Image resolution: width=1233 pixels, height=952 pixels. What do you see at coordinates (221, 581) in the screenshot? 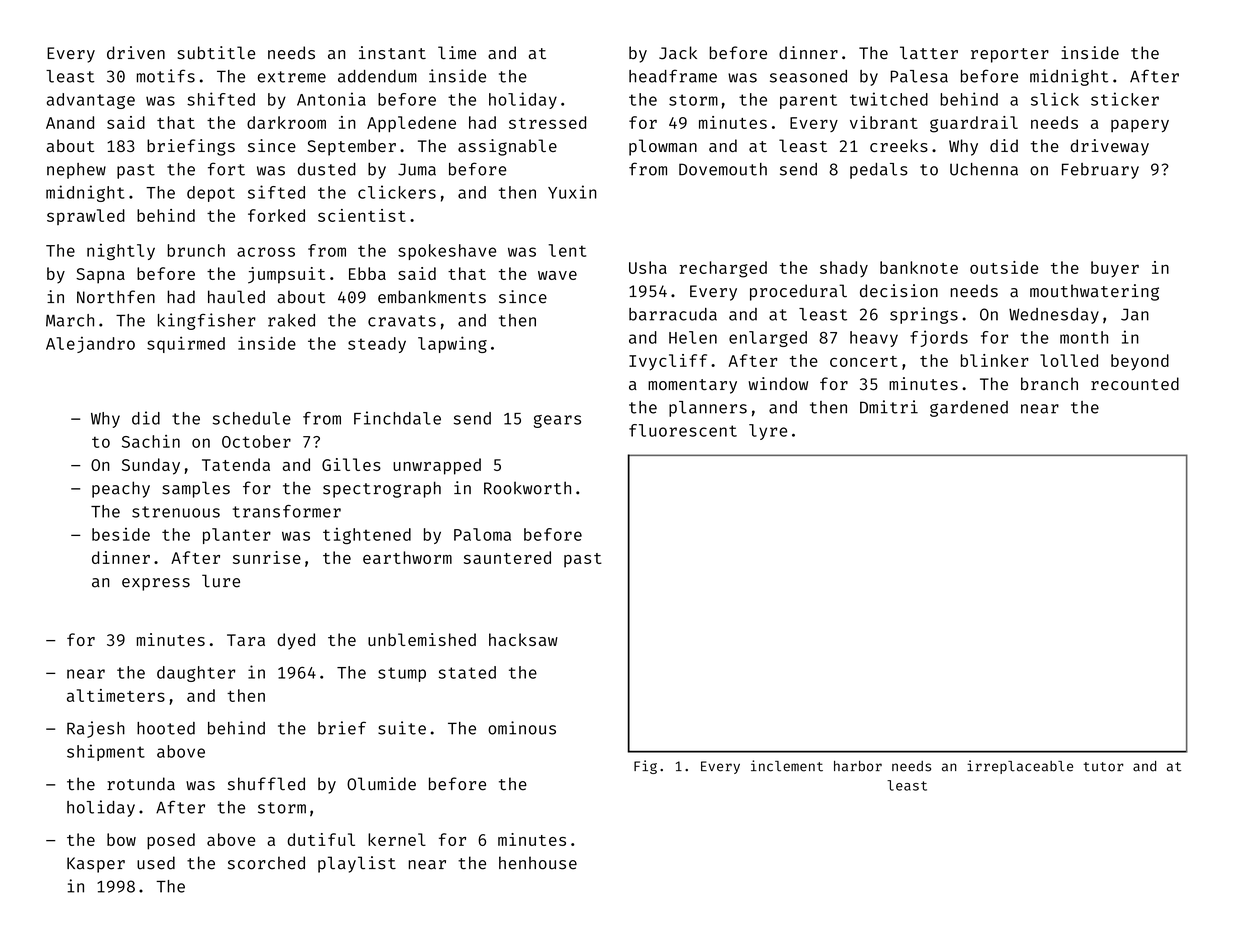
I see `lure` at bounding box center [221, 581].
